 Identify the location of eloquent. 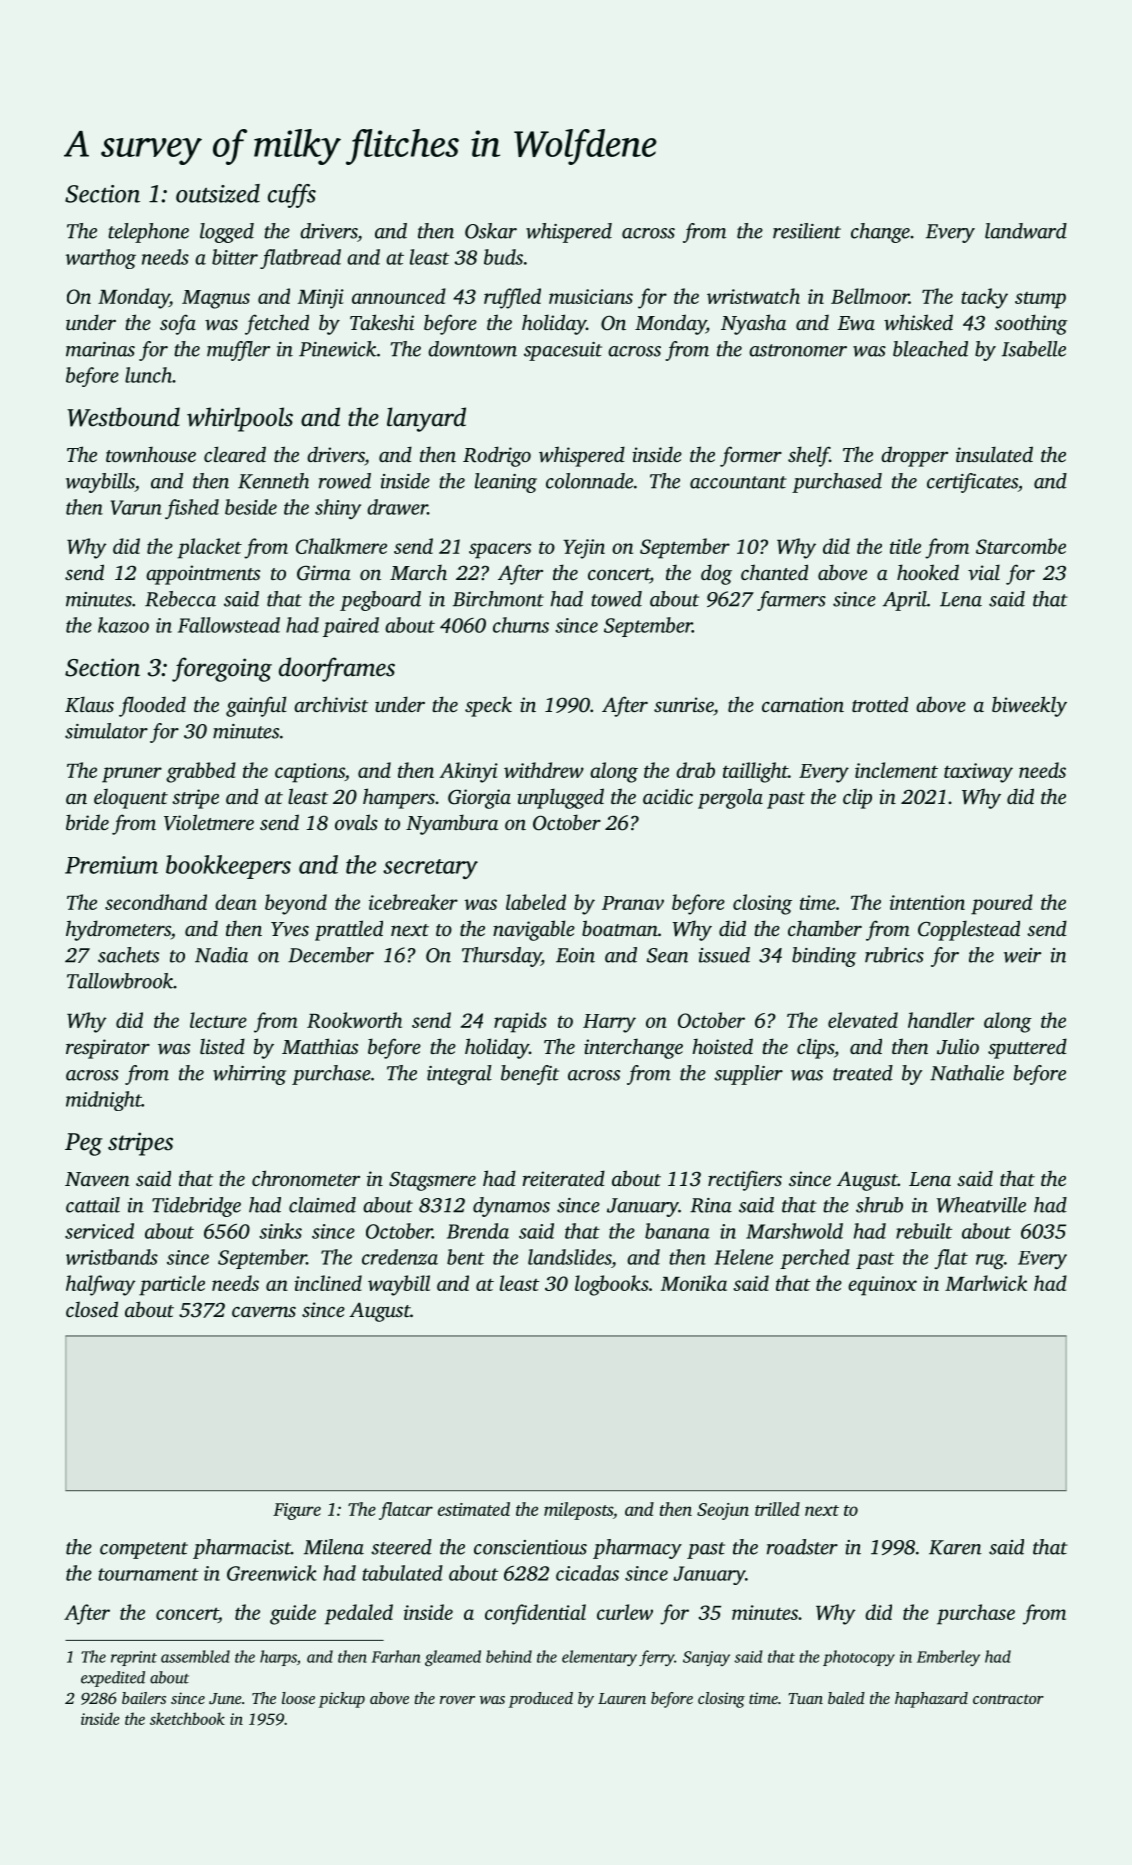
(131, 798).
